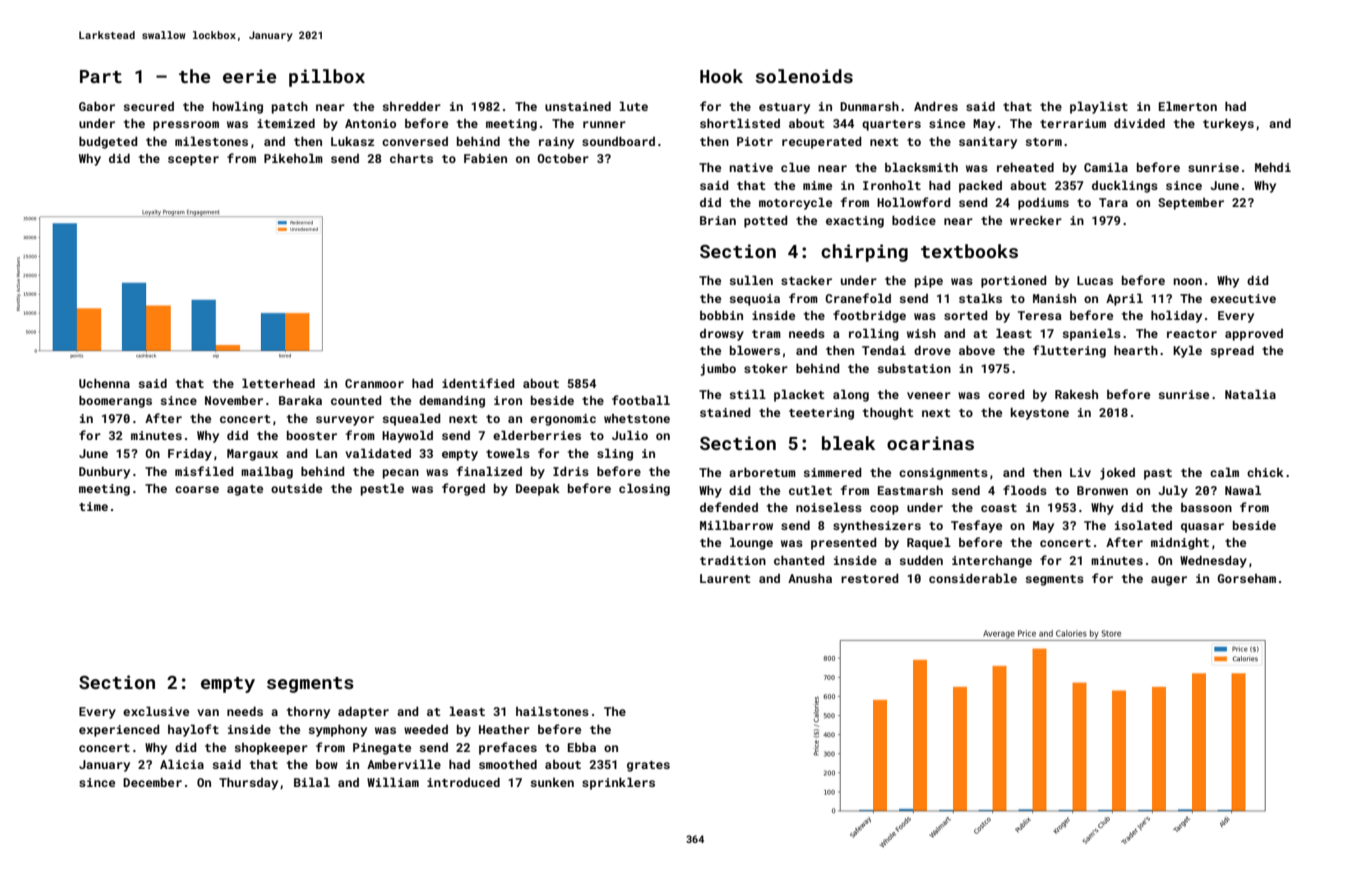 This page has width=1372, height=887. I want to click on Bilal, so click(312, 782).
